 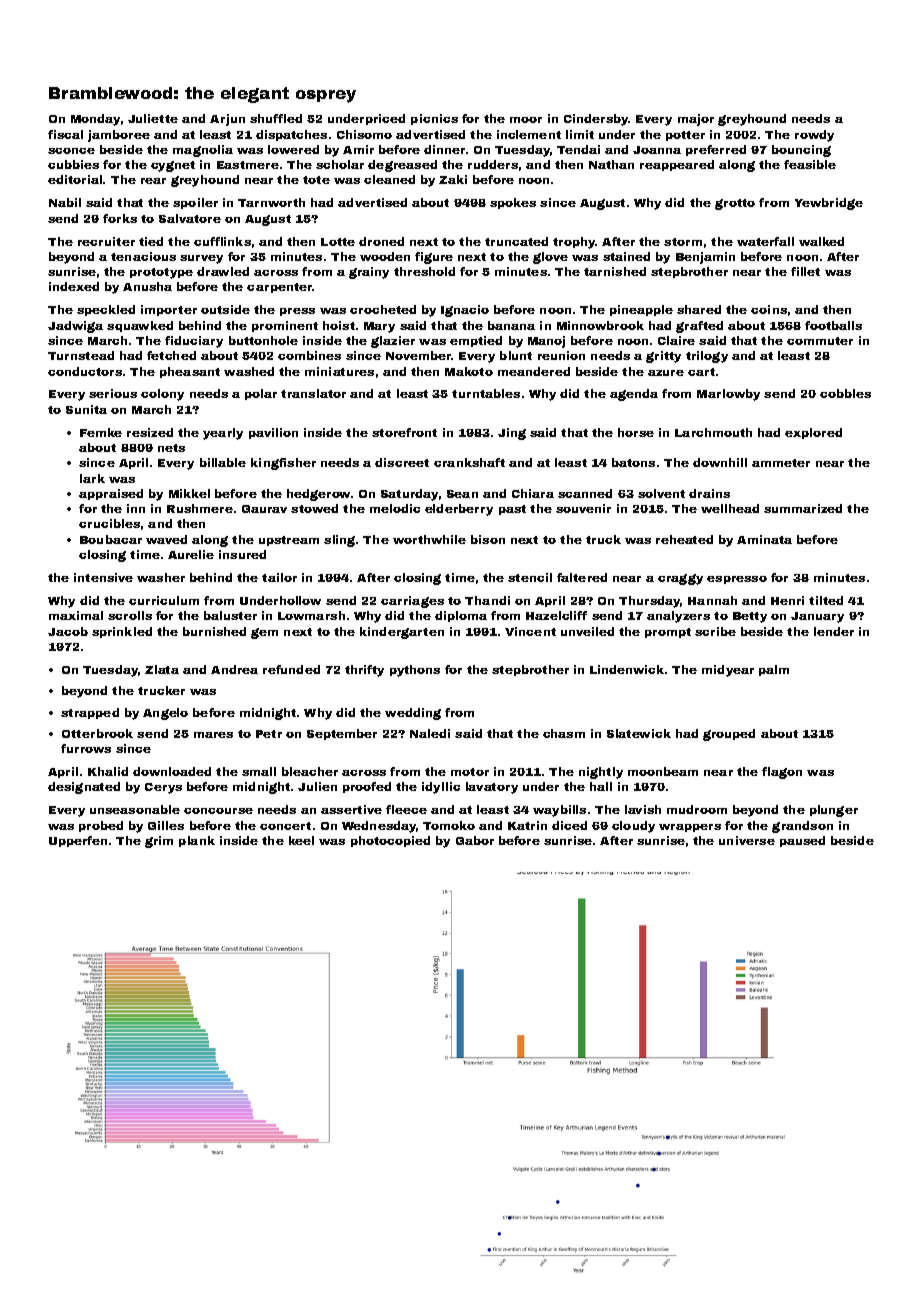 I want to click on small, so click(x=259, y=771).
